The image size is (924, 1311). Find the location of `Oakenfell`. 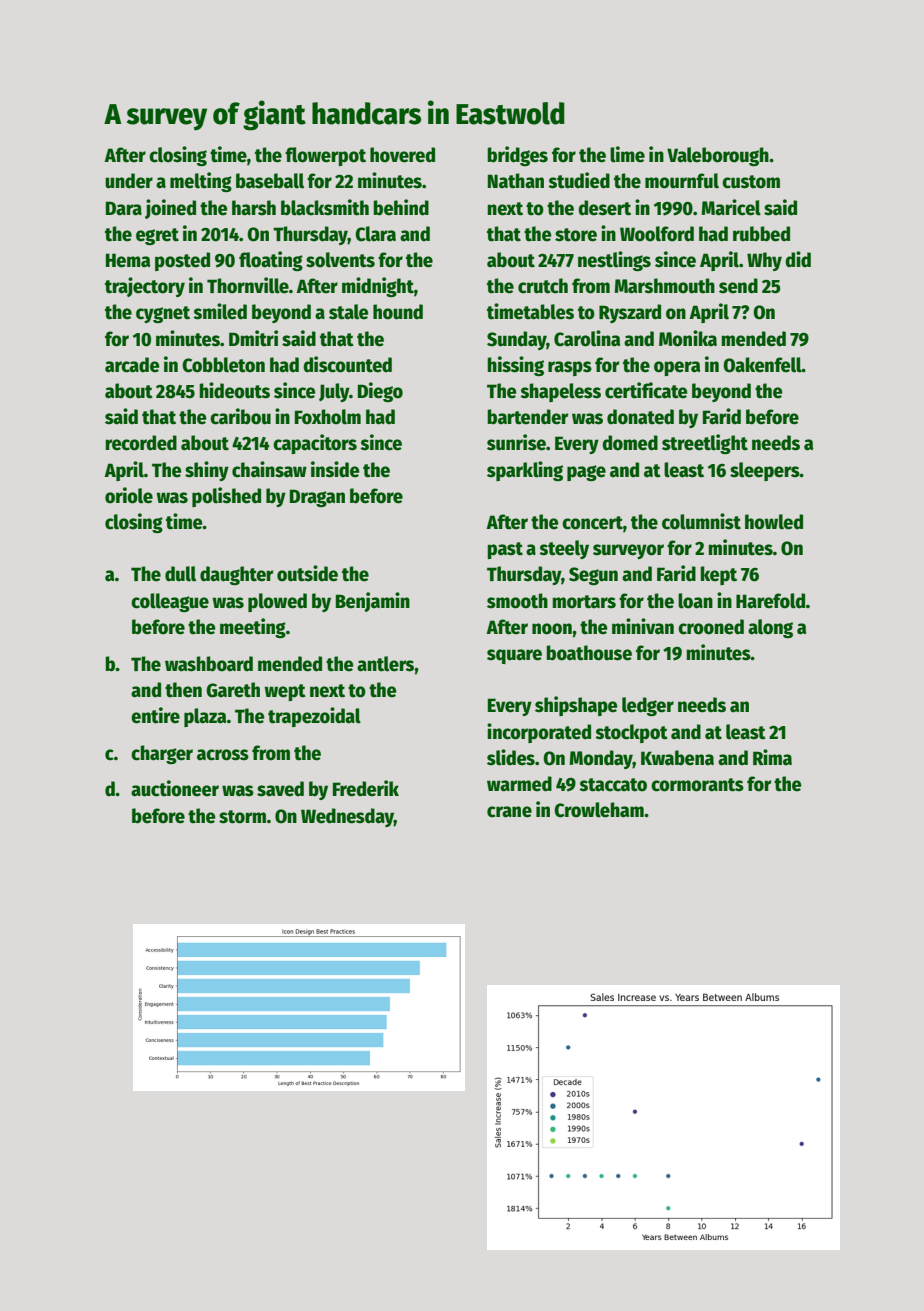

Oakenfell is located at coordinates (762, 365).
